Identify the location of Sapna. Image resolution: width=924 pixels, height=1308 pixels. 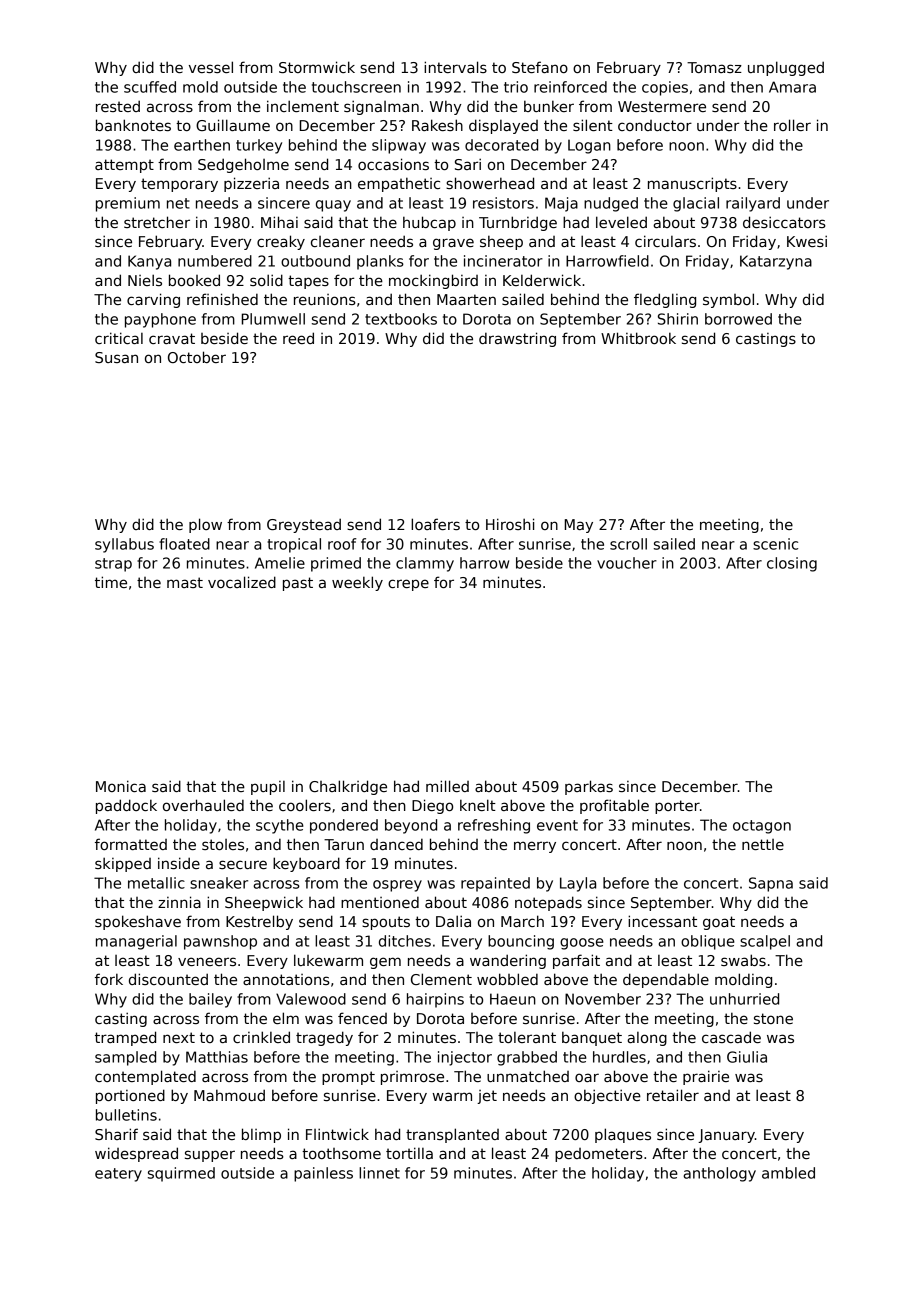
(771, 884).
